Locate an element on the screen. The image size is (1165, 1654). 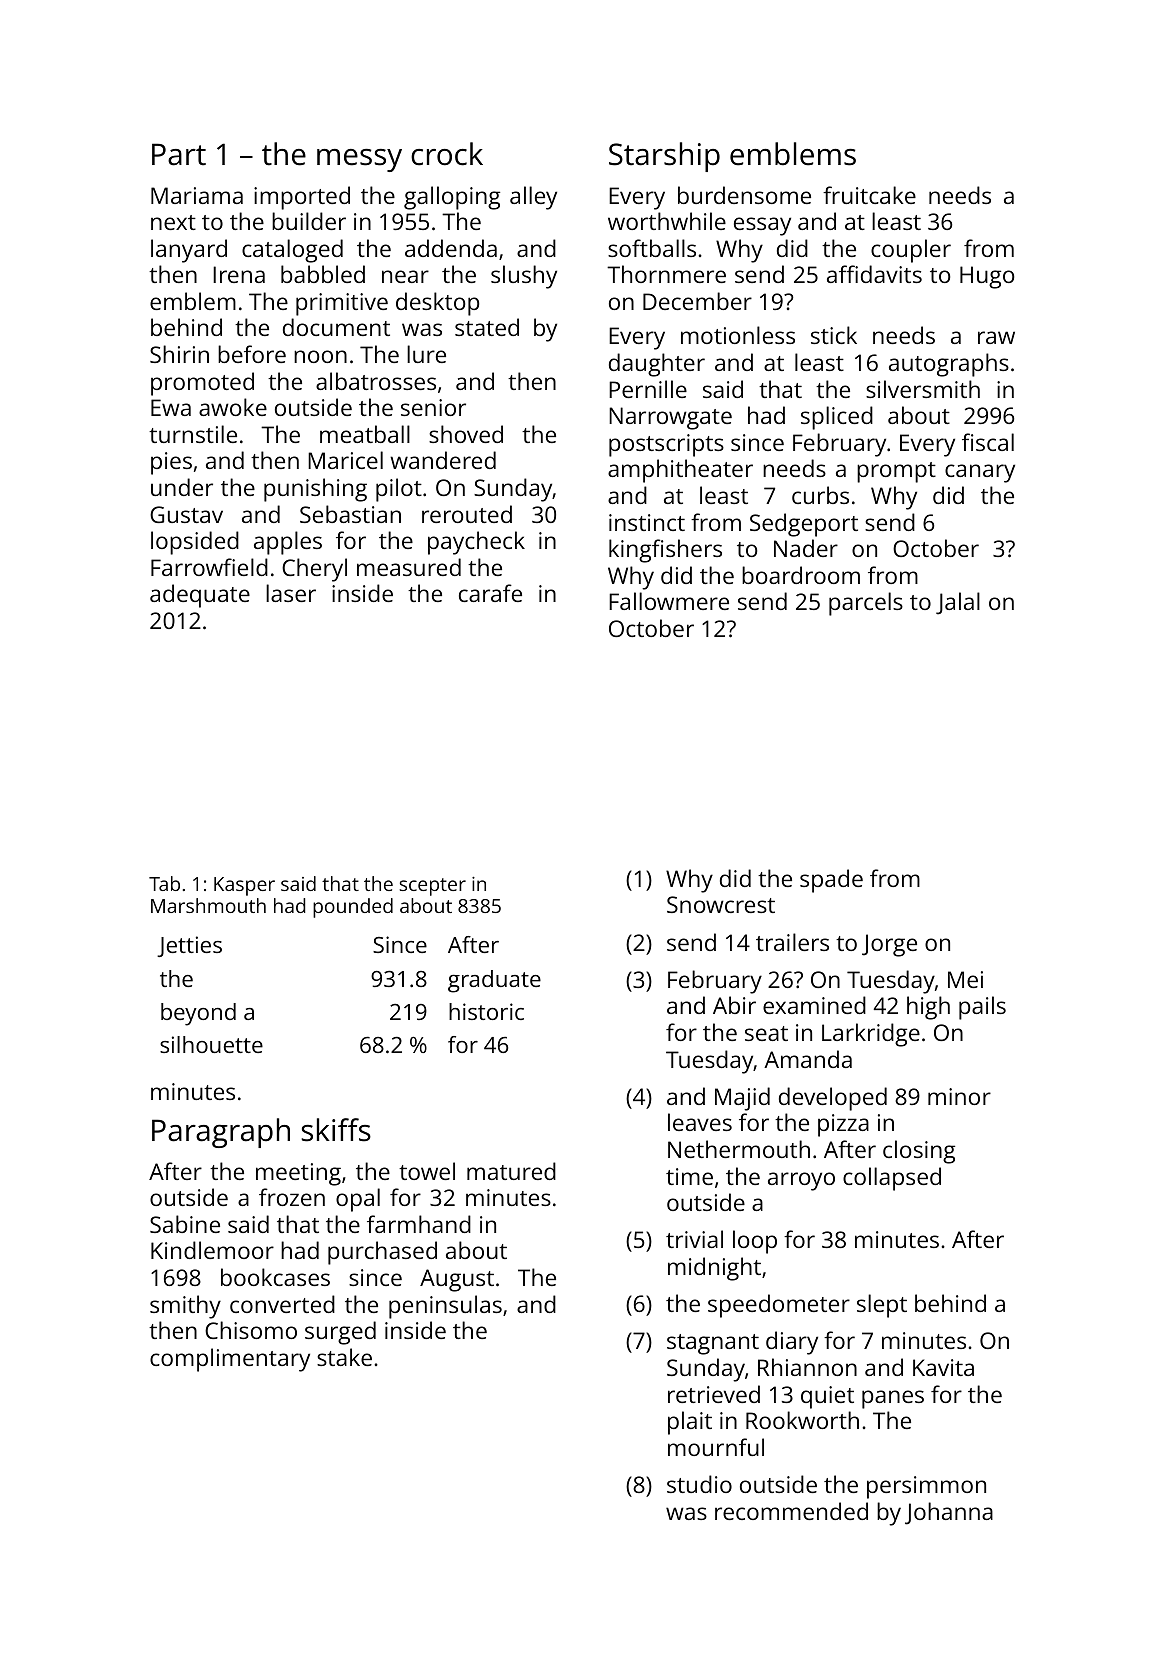
paycheck is located at coordinates (476, 543).
